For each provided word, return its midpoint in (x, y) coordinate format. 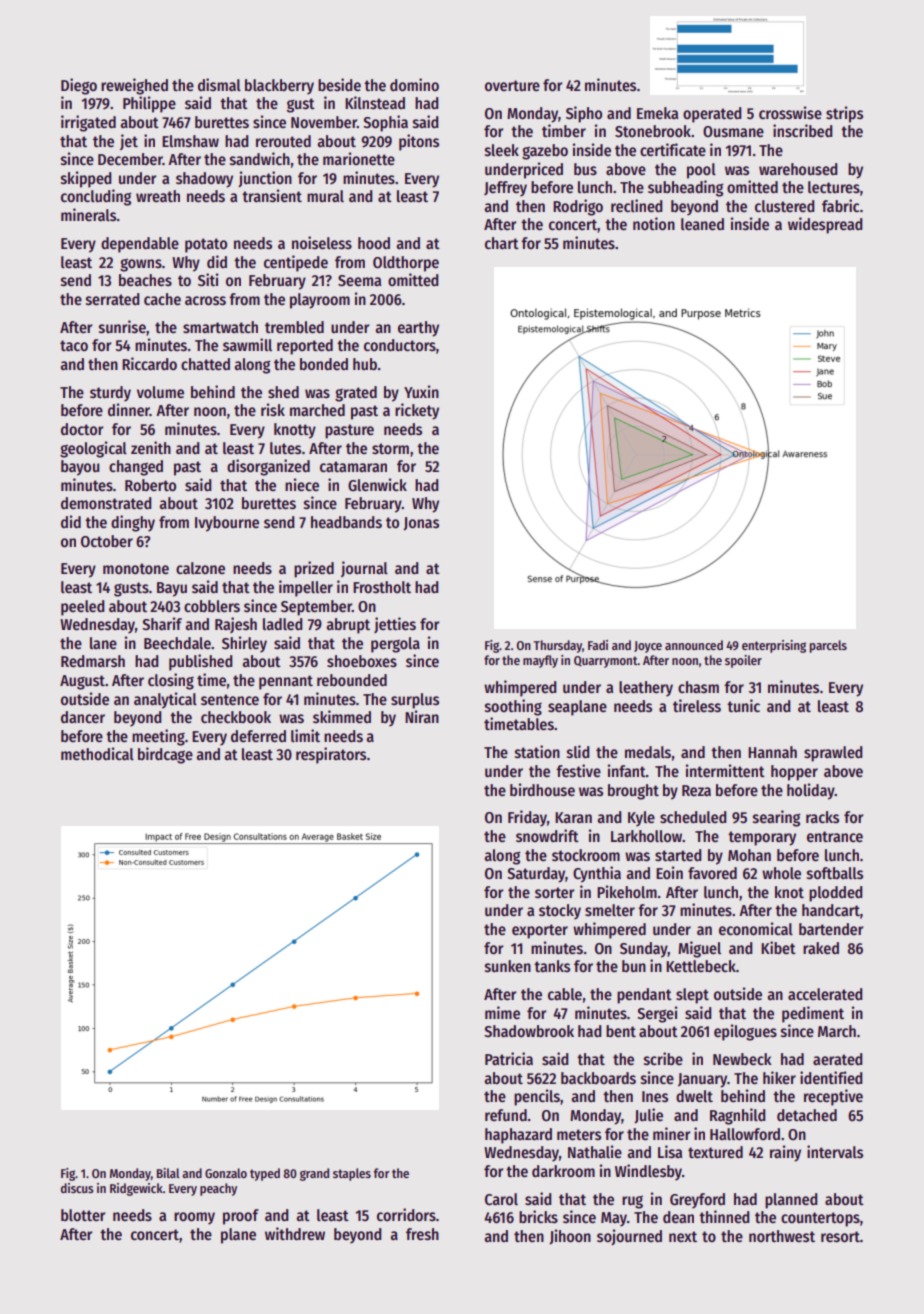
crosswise (790, 113)
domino (414, 85)
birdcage (165, 755)
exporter (540, 931)
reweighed (134, 86)
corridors (406, 1215)
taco (74, 345)
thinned (724, 1216)
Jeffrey (505, 189)
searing (777, 818)
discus (77, 1188)
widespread (825, 225)
